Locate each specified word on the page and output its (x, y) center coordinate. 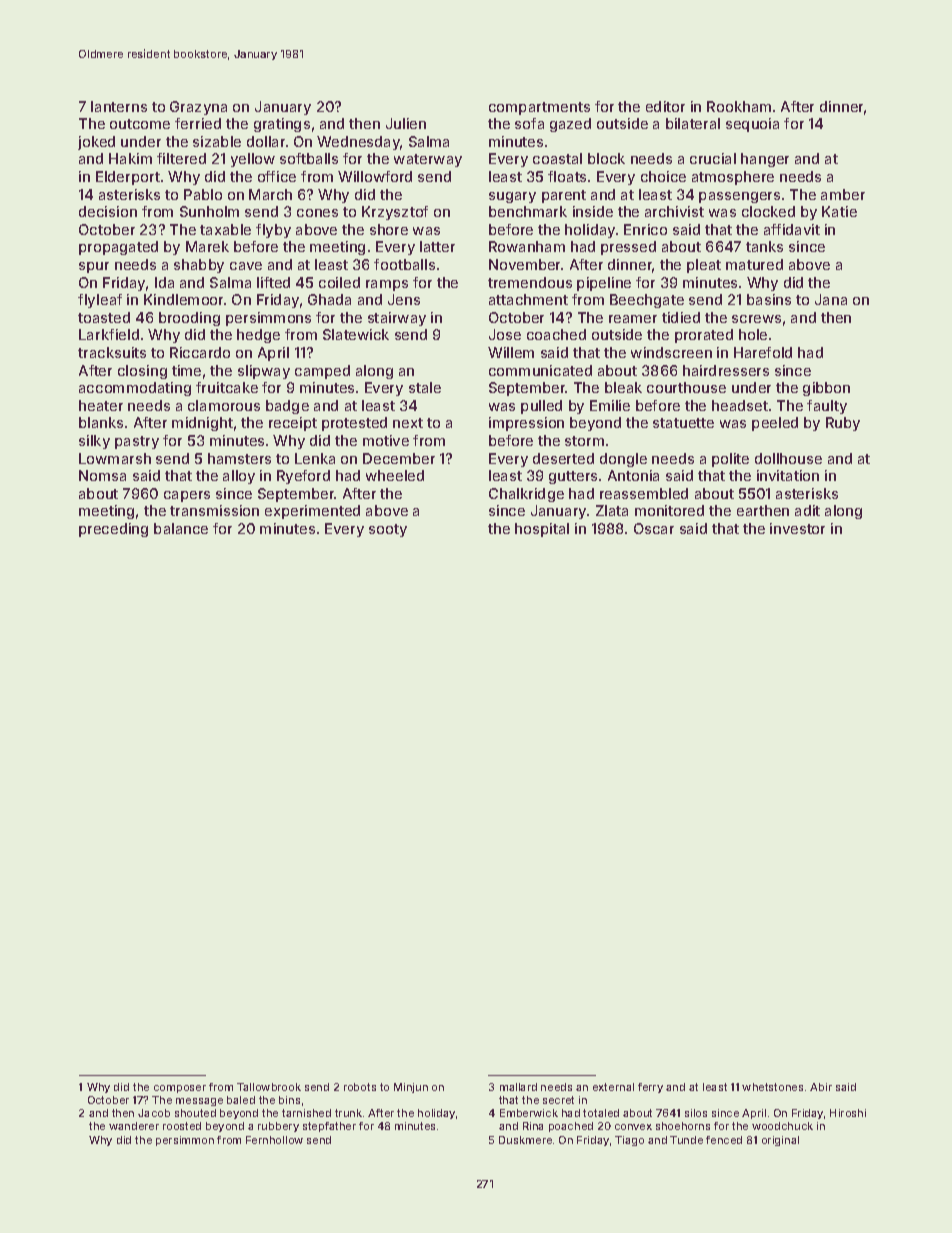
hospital (542, 530)
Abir (821, 1087)
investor (797, 528)
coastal (557, 158)
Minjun (411, 1088)
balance (181, 528)
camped (322, 372)
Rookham (739, 106)
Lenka (315, 458)
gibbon (826, 389)
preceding (113, 530)
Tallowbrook (269, 1087)
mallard (518, 1087)
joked (96, 143)
